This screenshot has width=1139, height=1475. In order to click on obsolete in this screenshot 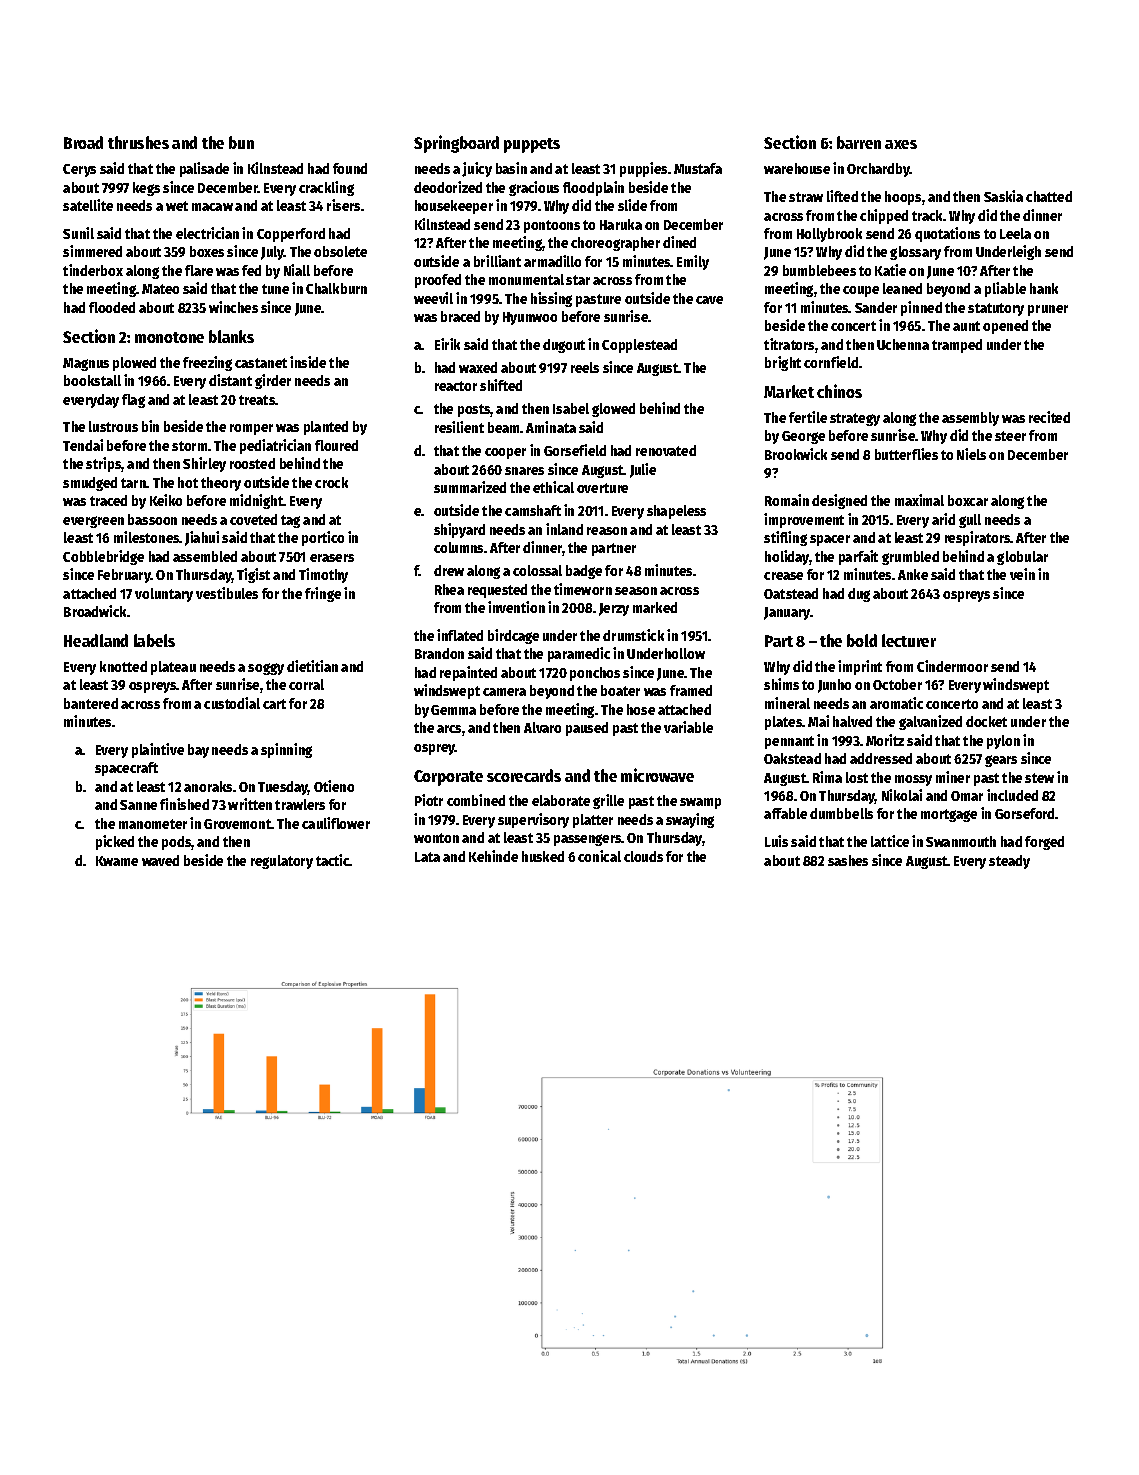, I will do `click(340, 251)`.
